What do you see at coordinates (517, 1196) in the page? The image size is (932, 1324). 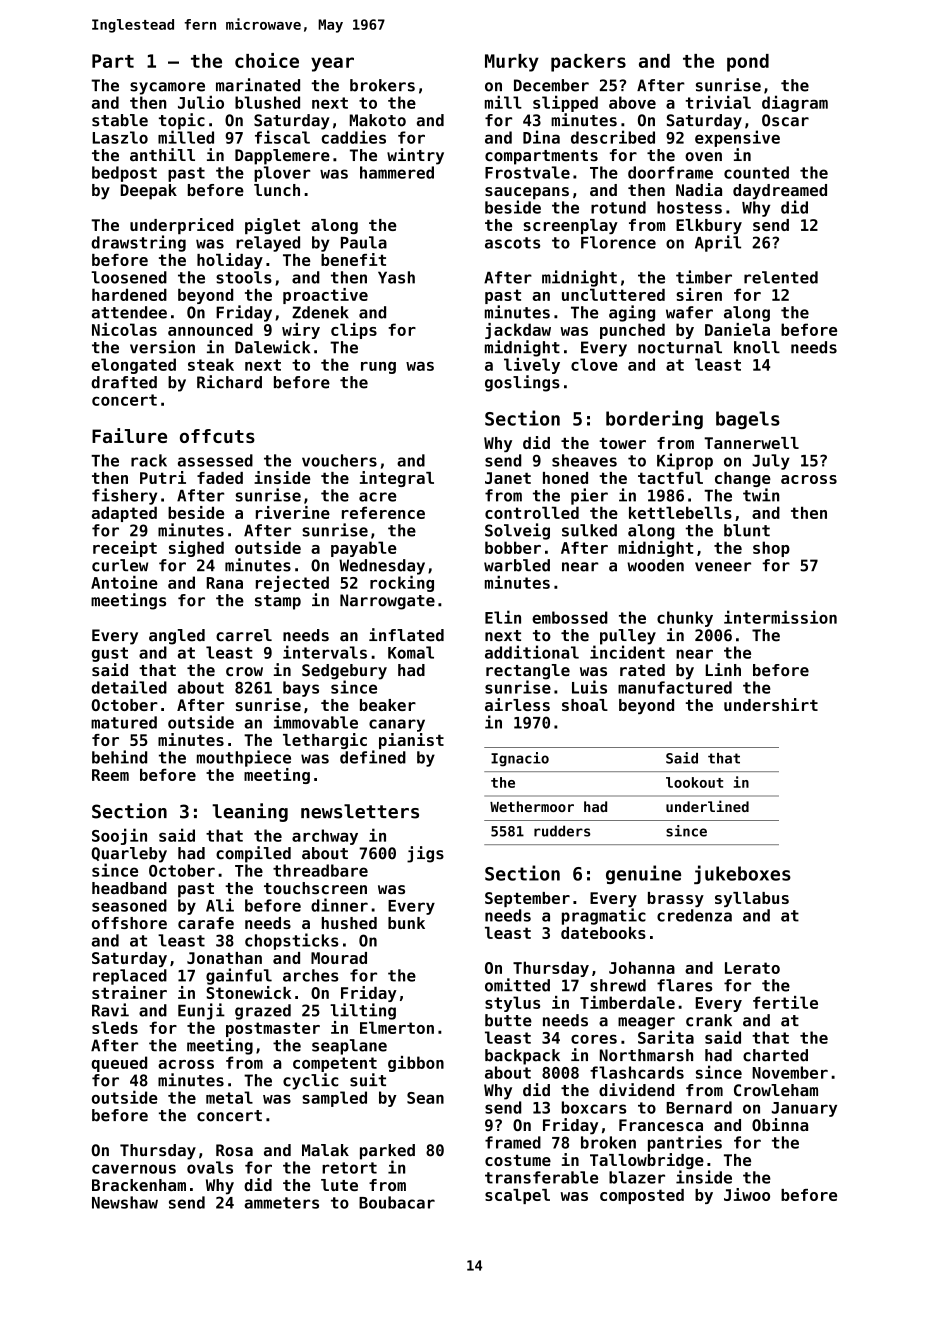 I see `scalpel` at bounding box center [517, 1196].
